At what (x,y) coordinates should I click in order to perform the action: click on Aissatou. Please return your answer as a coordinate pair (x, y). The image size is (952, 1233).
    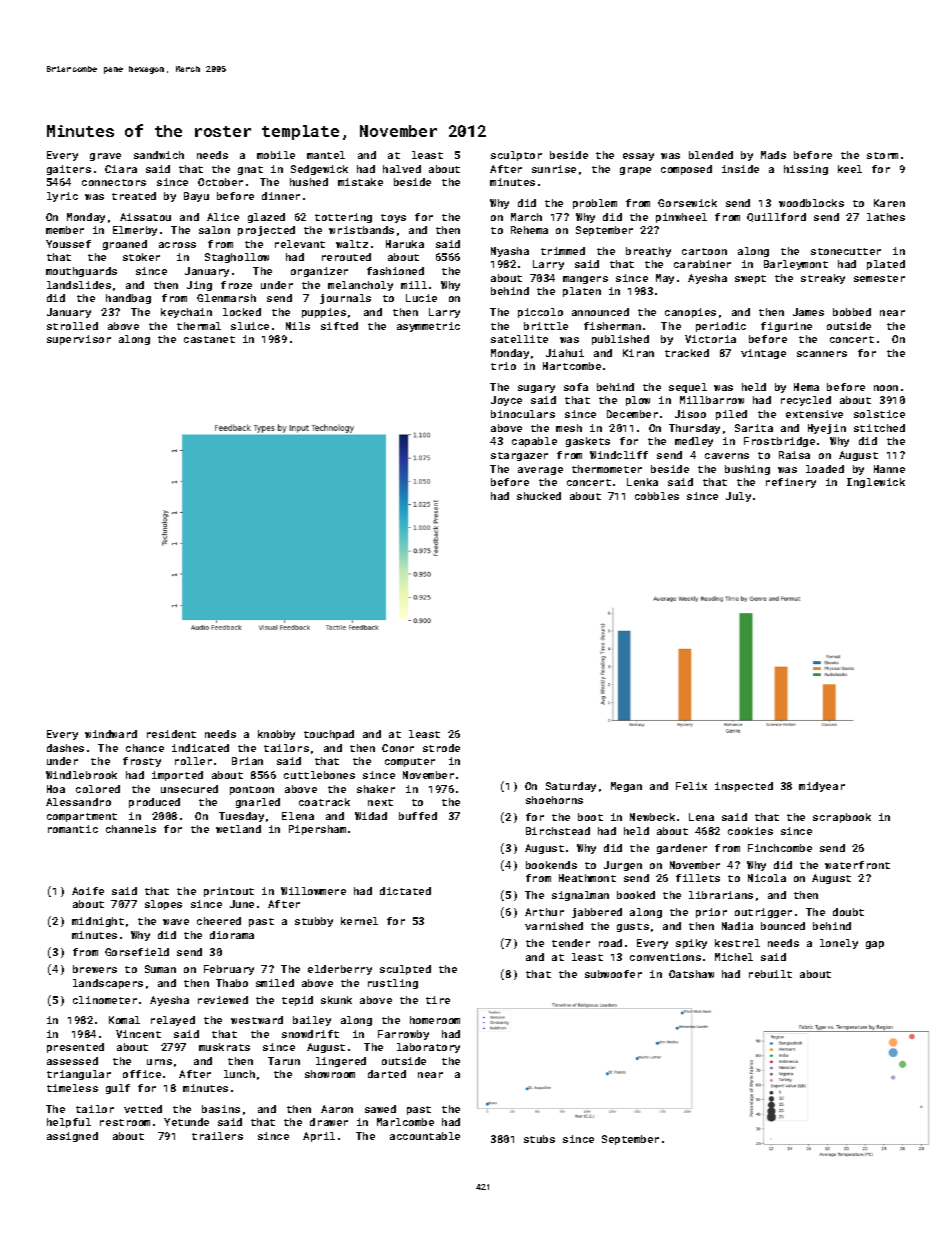
    Looking at the image, I should click on (145, 217).
